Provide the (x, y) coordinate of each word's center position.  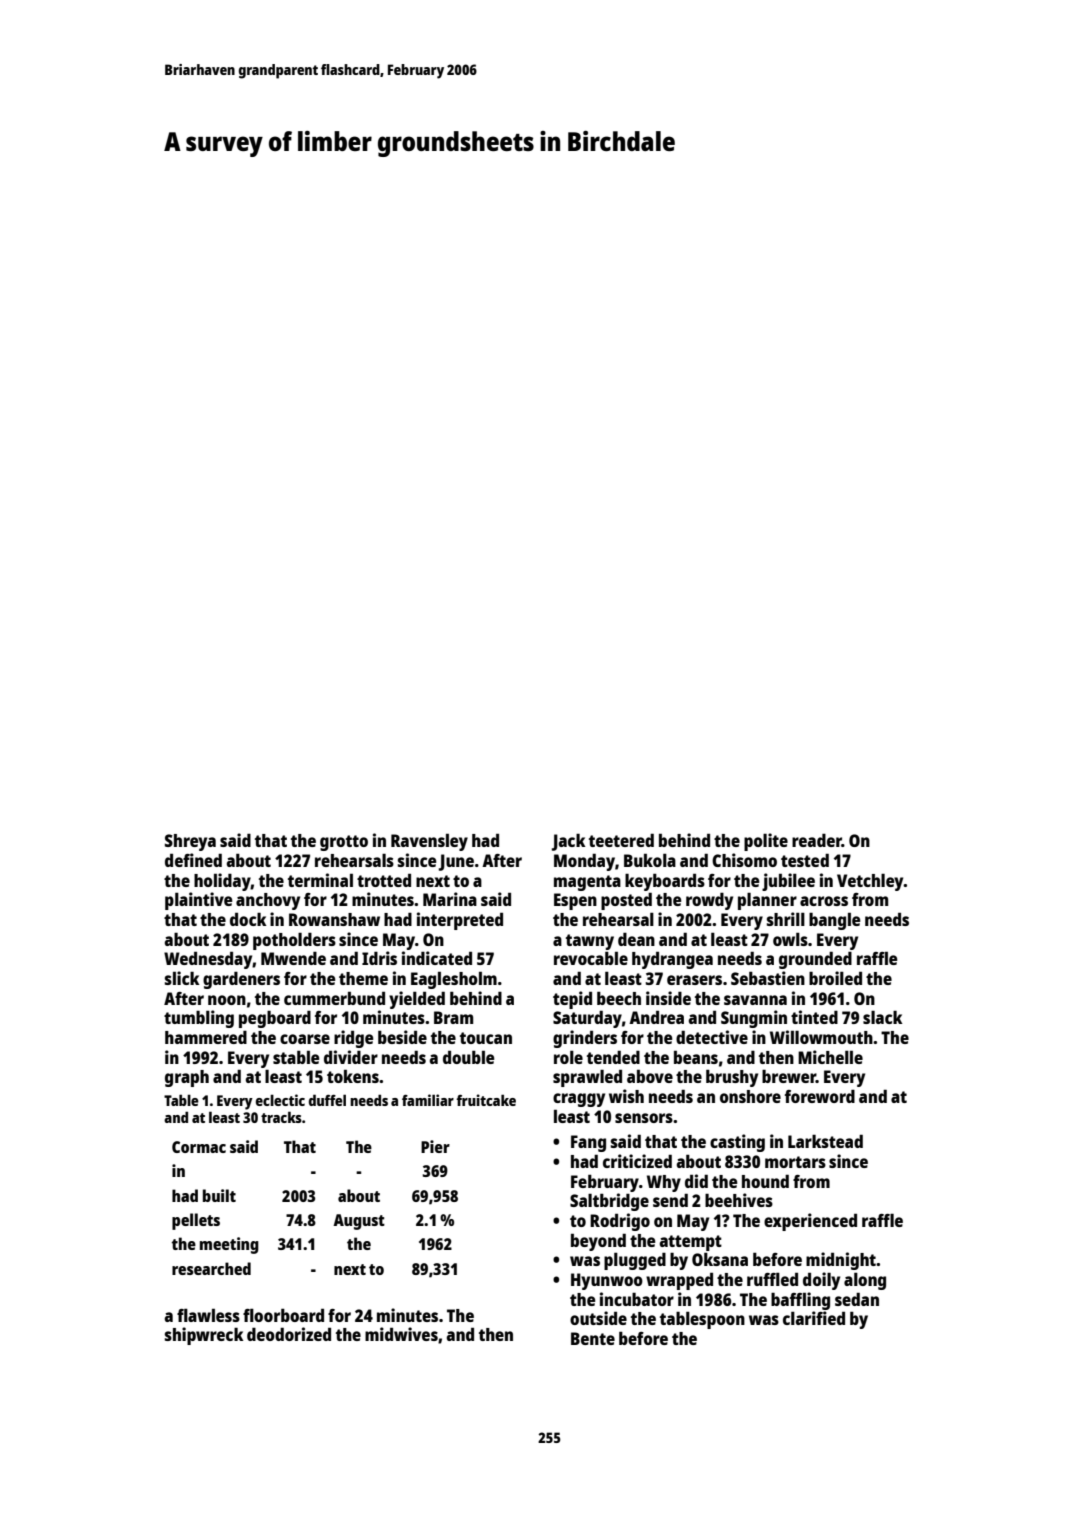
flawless (208, 1315)
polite (766, 842)
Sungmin (754, 1019)
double (468, 1057)
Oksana (720, 1259)
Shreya (190, 842)
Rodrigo (620, 1222)
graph (187, 1078)
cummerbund (334, 998)
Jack (569, 842)
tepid (572, 1000)
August (359, 1222)
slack (883, 1017)
